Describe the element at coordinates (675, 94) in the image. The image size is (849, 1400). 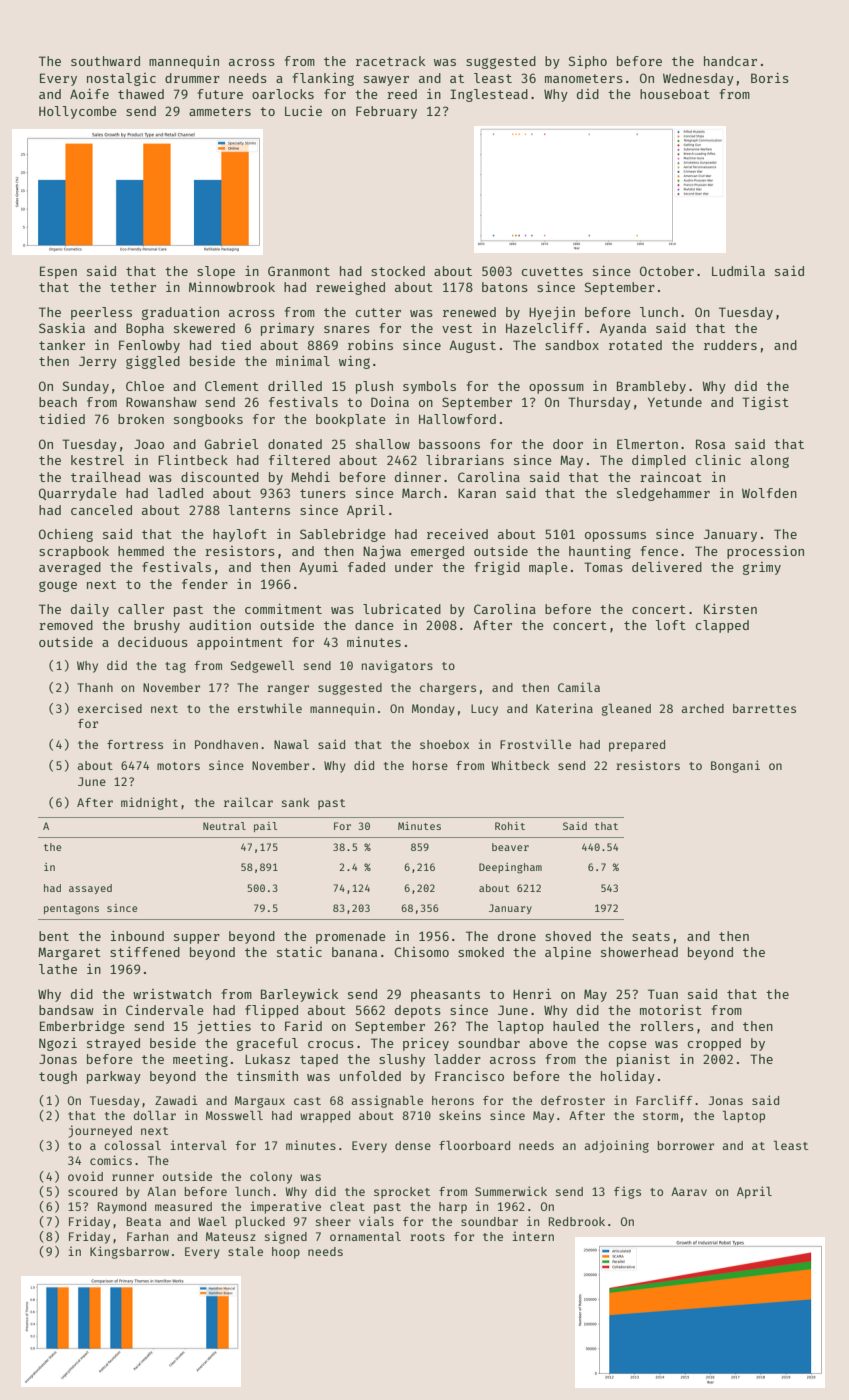
I see `houseboat` at that location.
